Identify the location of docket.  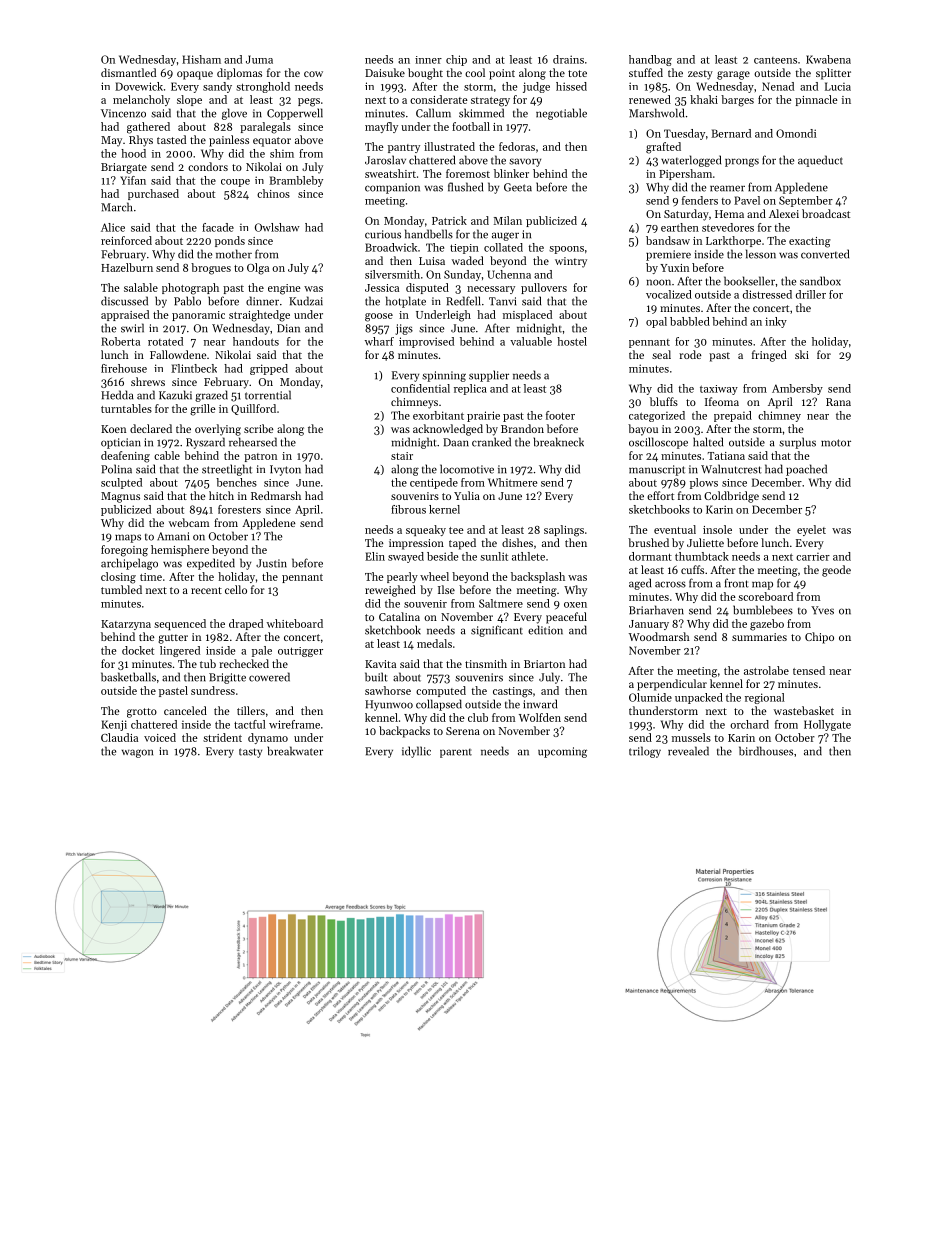
(138, 650).
